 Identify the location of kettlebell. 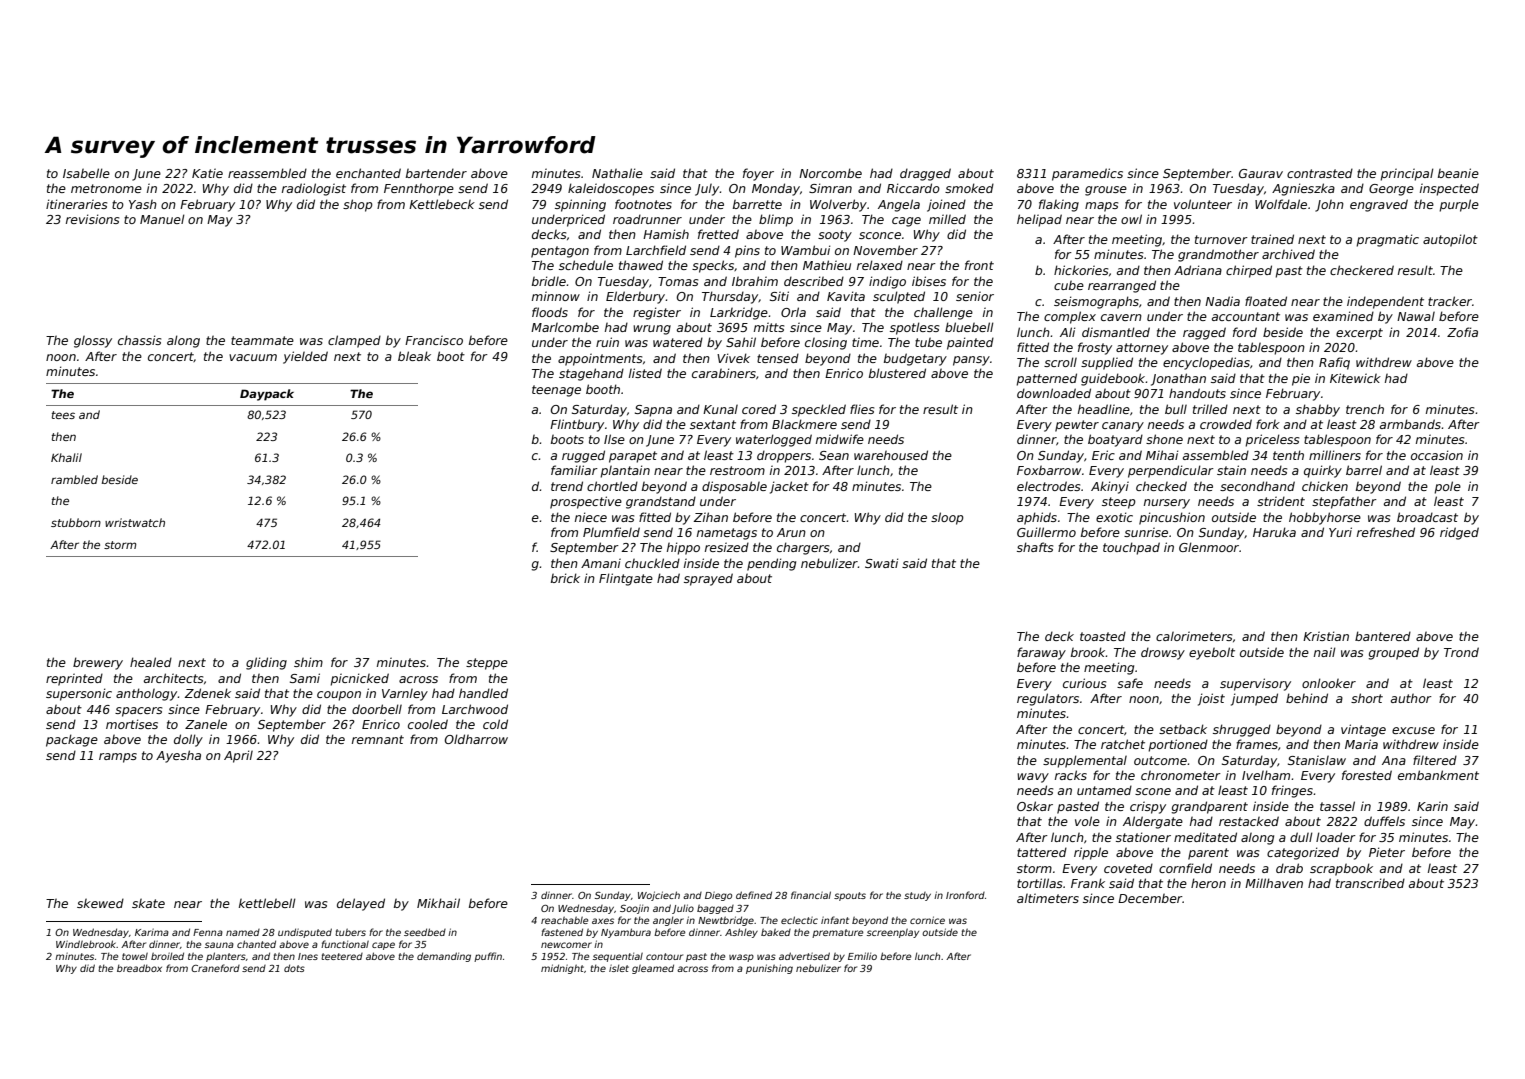
(267, 903).
